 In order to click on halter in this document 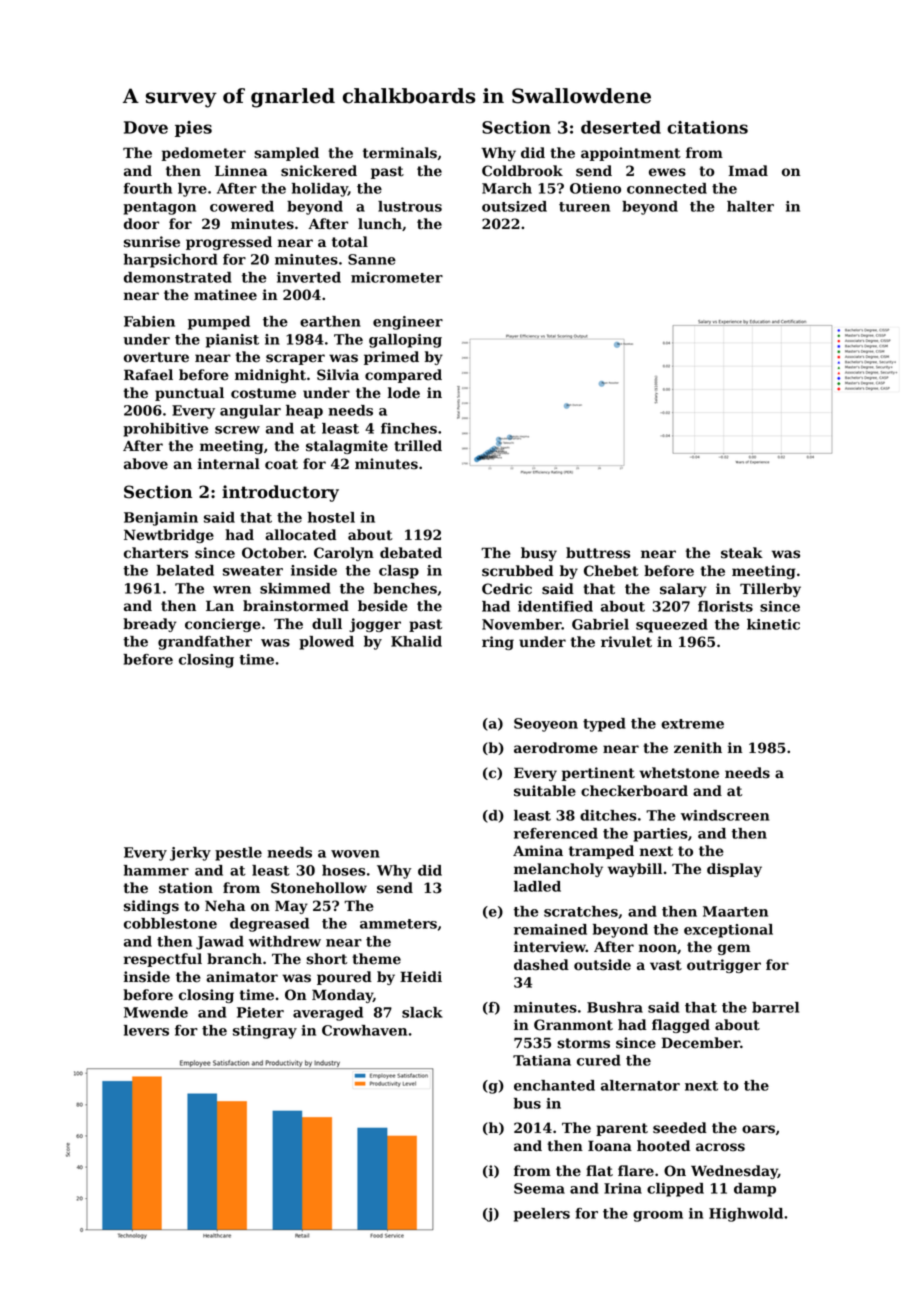, I will do `click(750, 206)`.
